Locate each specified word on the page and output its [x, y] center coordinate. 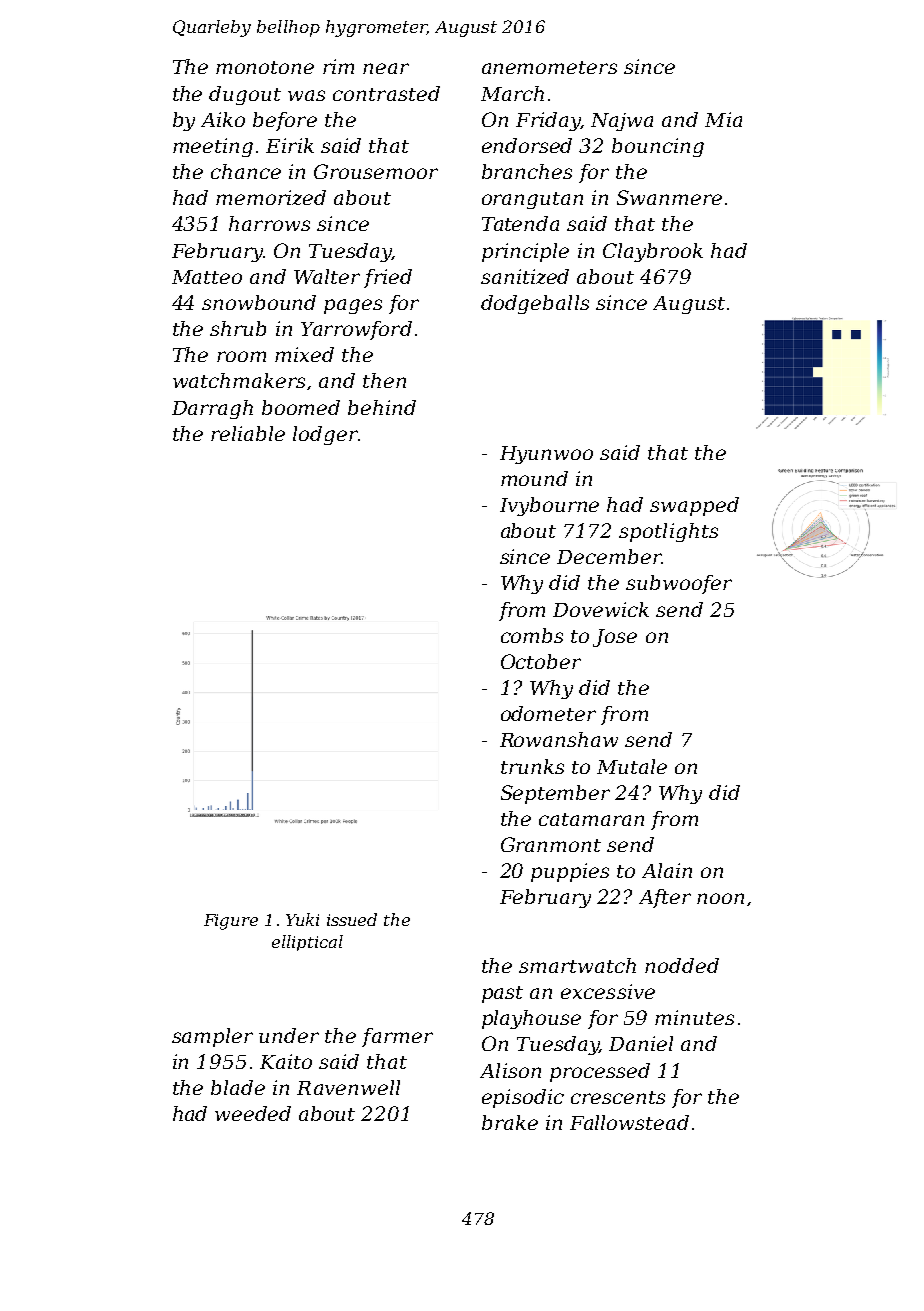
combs [532, 635]
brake [510, 1122]
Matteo [207, 277]
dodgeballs [535, 304]
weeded [253, 1113]
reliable [248, 433]
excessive [608, 991]
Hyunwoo [546, 455]
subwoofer [679, 584]
